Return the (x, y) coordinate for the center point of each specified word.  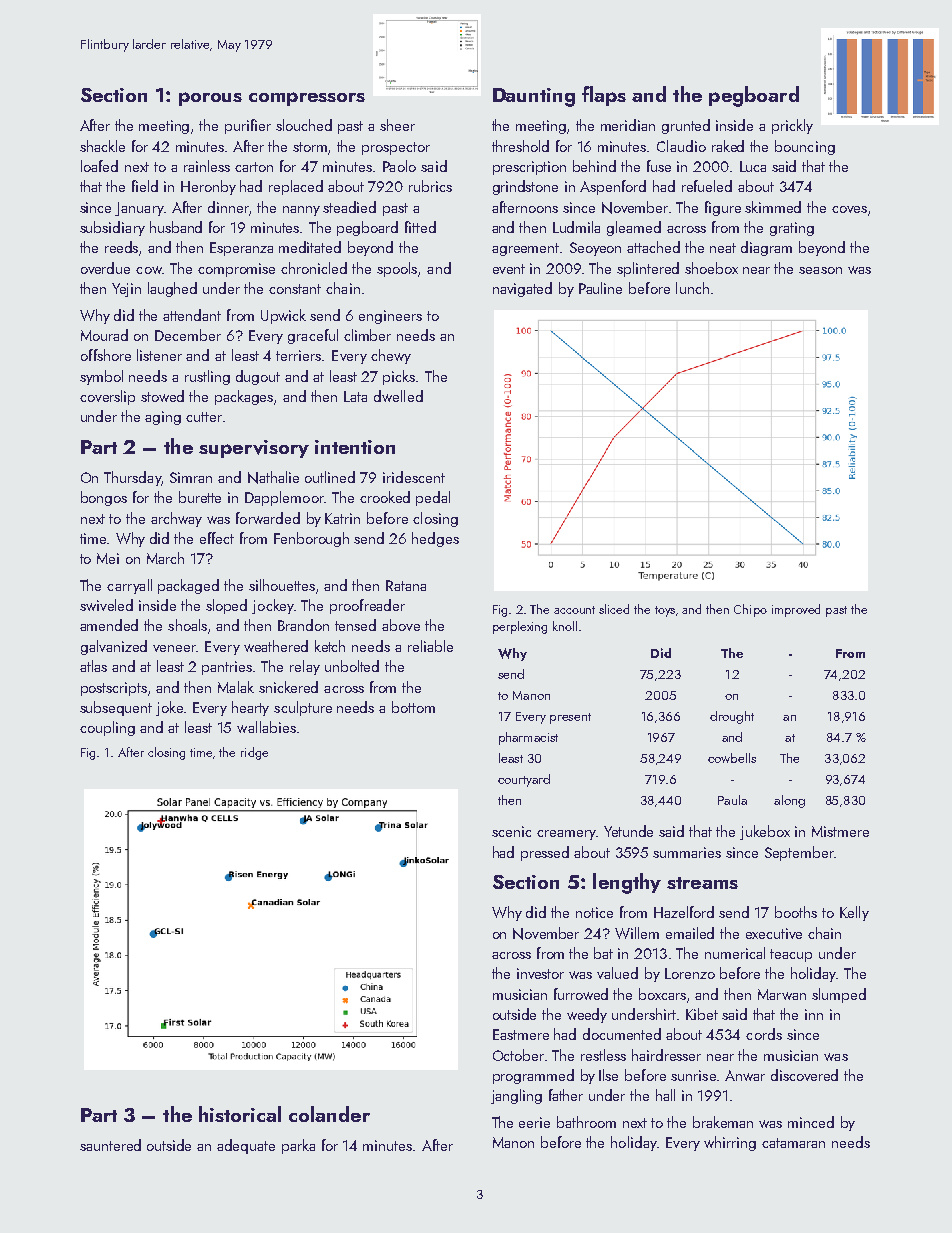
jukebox (765, 832)
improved (796, 610)
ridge (254, 753)
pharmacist (528, 738)
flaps (604, 96)
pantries (227, 668)
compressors (307, 99)
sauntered (110, 1145)
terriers (299, 355)
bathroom (586, 1122)
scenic (511, 831)
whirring (730, 1143)
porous (210, 99)
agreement (525, 249)
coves (849, 209)
